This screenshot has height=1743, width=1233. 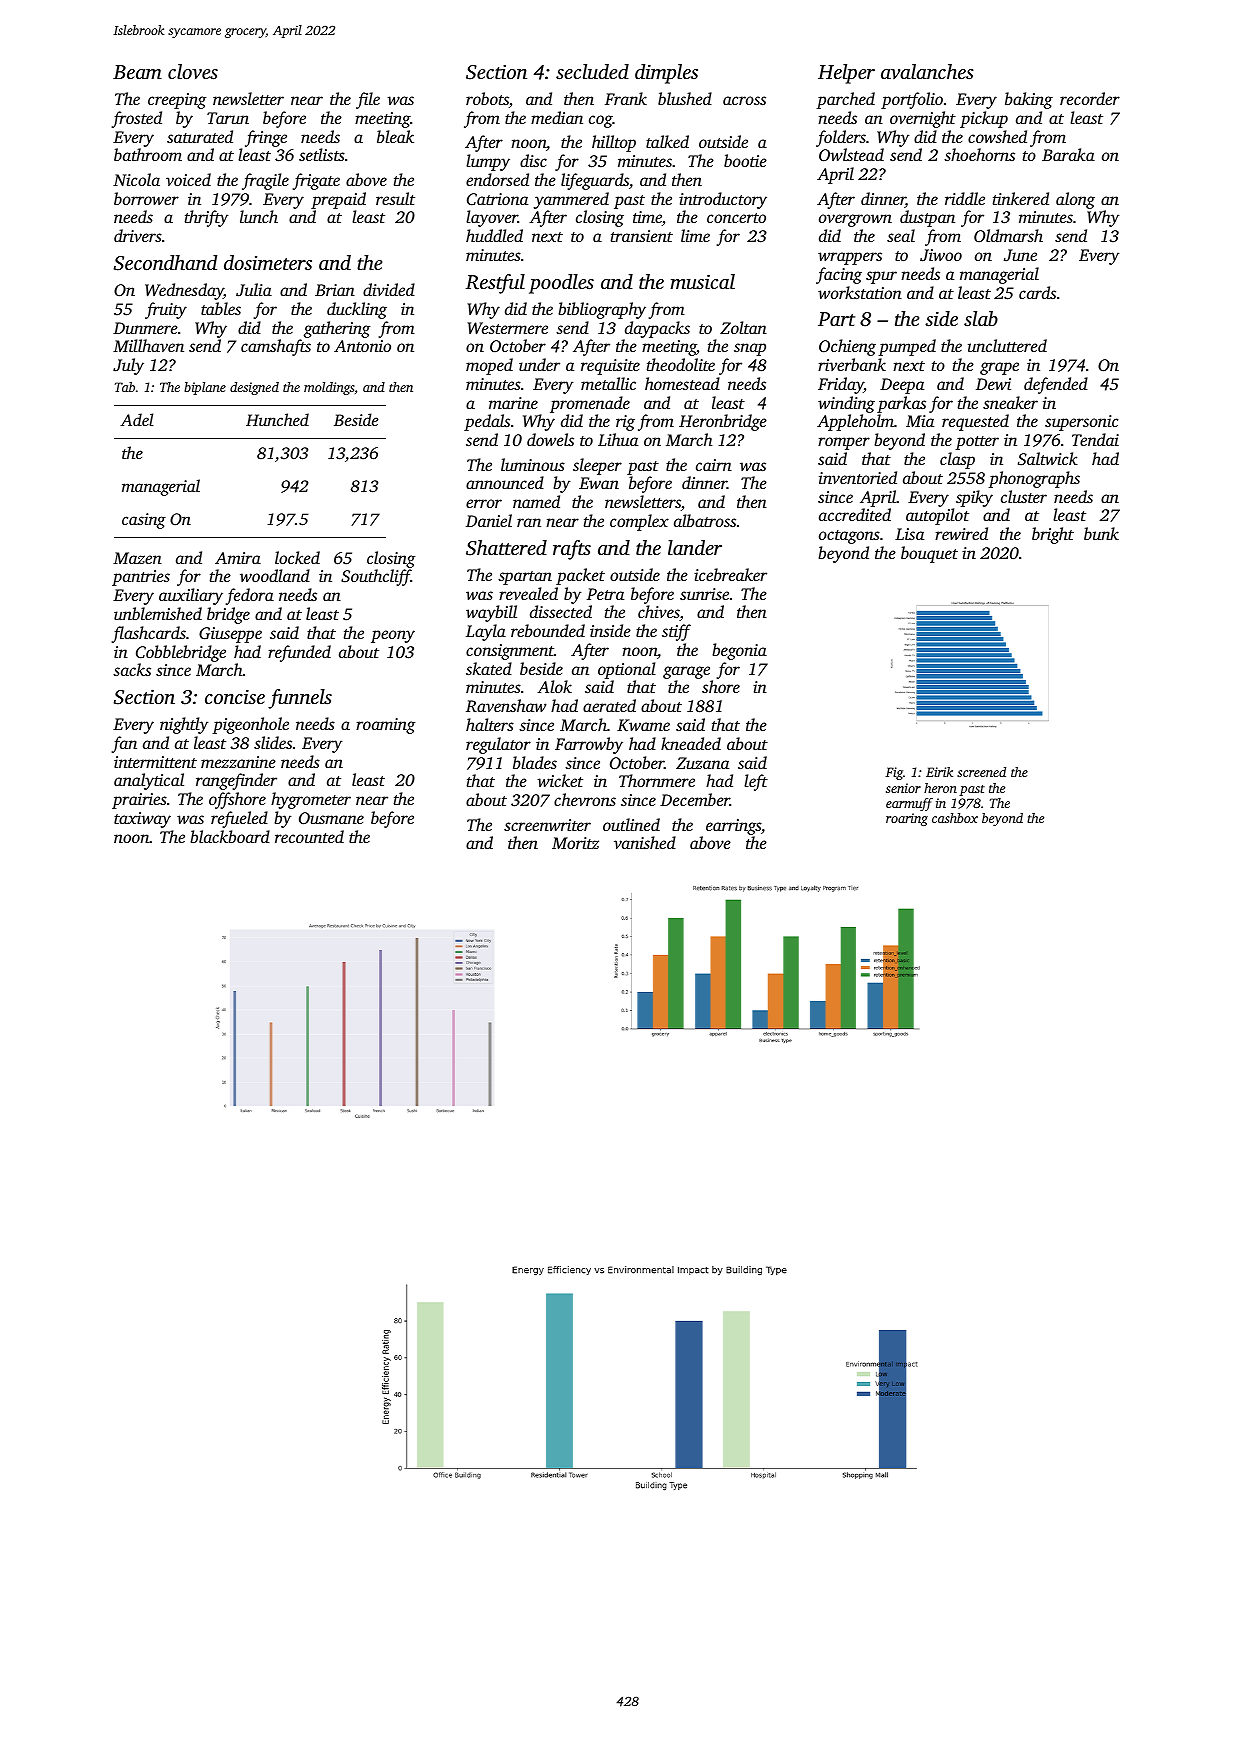 I want to click on secluded, so click(x=592, y=71).
